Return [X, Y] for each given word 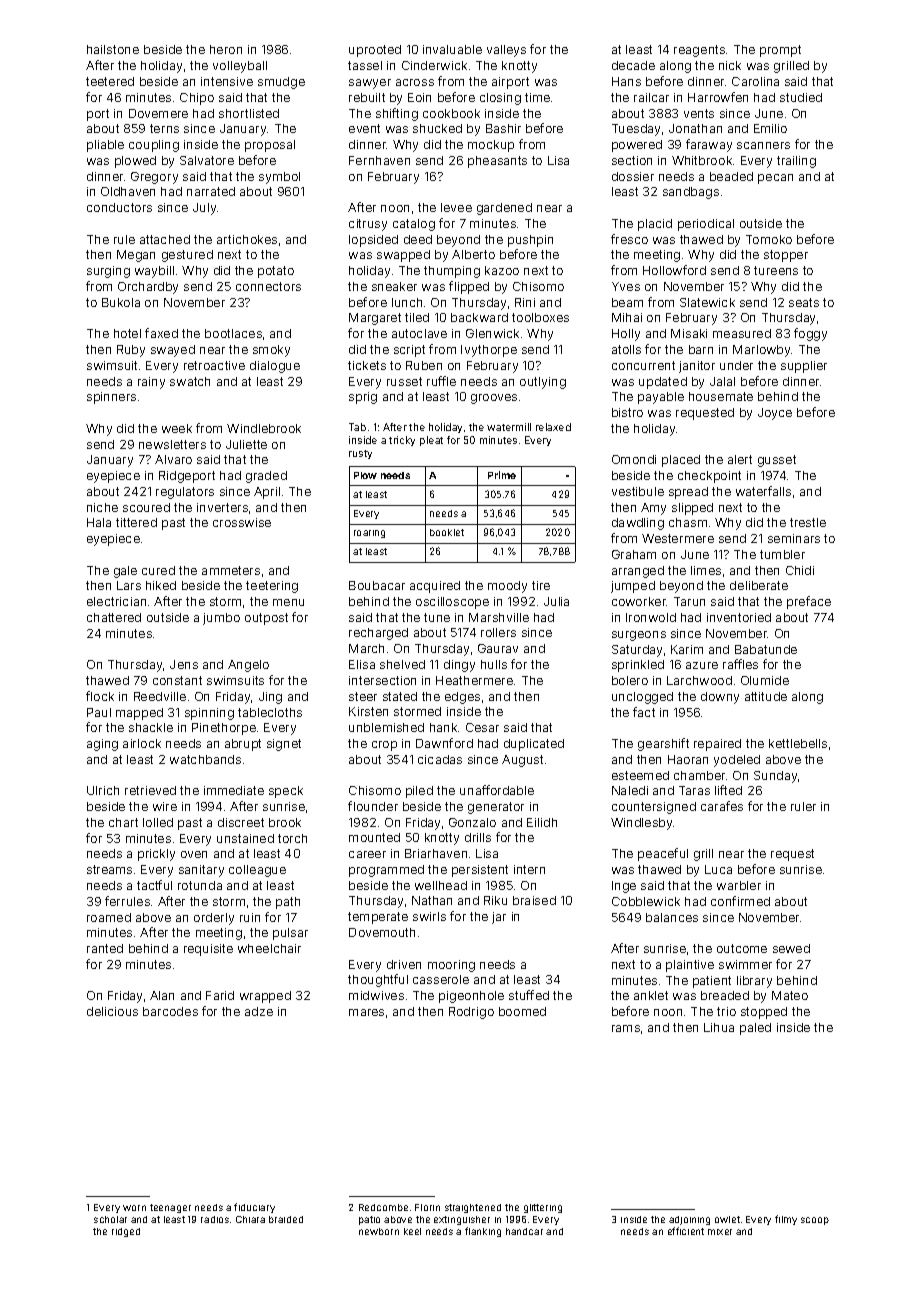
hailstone [113, 49]
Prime [502, 475]
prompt [780, 51]
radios [215, 1219]
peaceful [663, 854]
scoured [146, 507]
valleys [506, 51]
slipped [692, 509]
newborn [379, 1231]
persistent [480, 871]
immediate [234, 790]
